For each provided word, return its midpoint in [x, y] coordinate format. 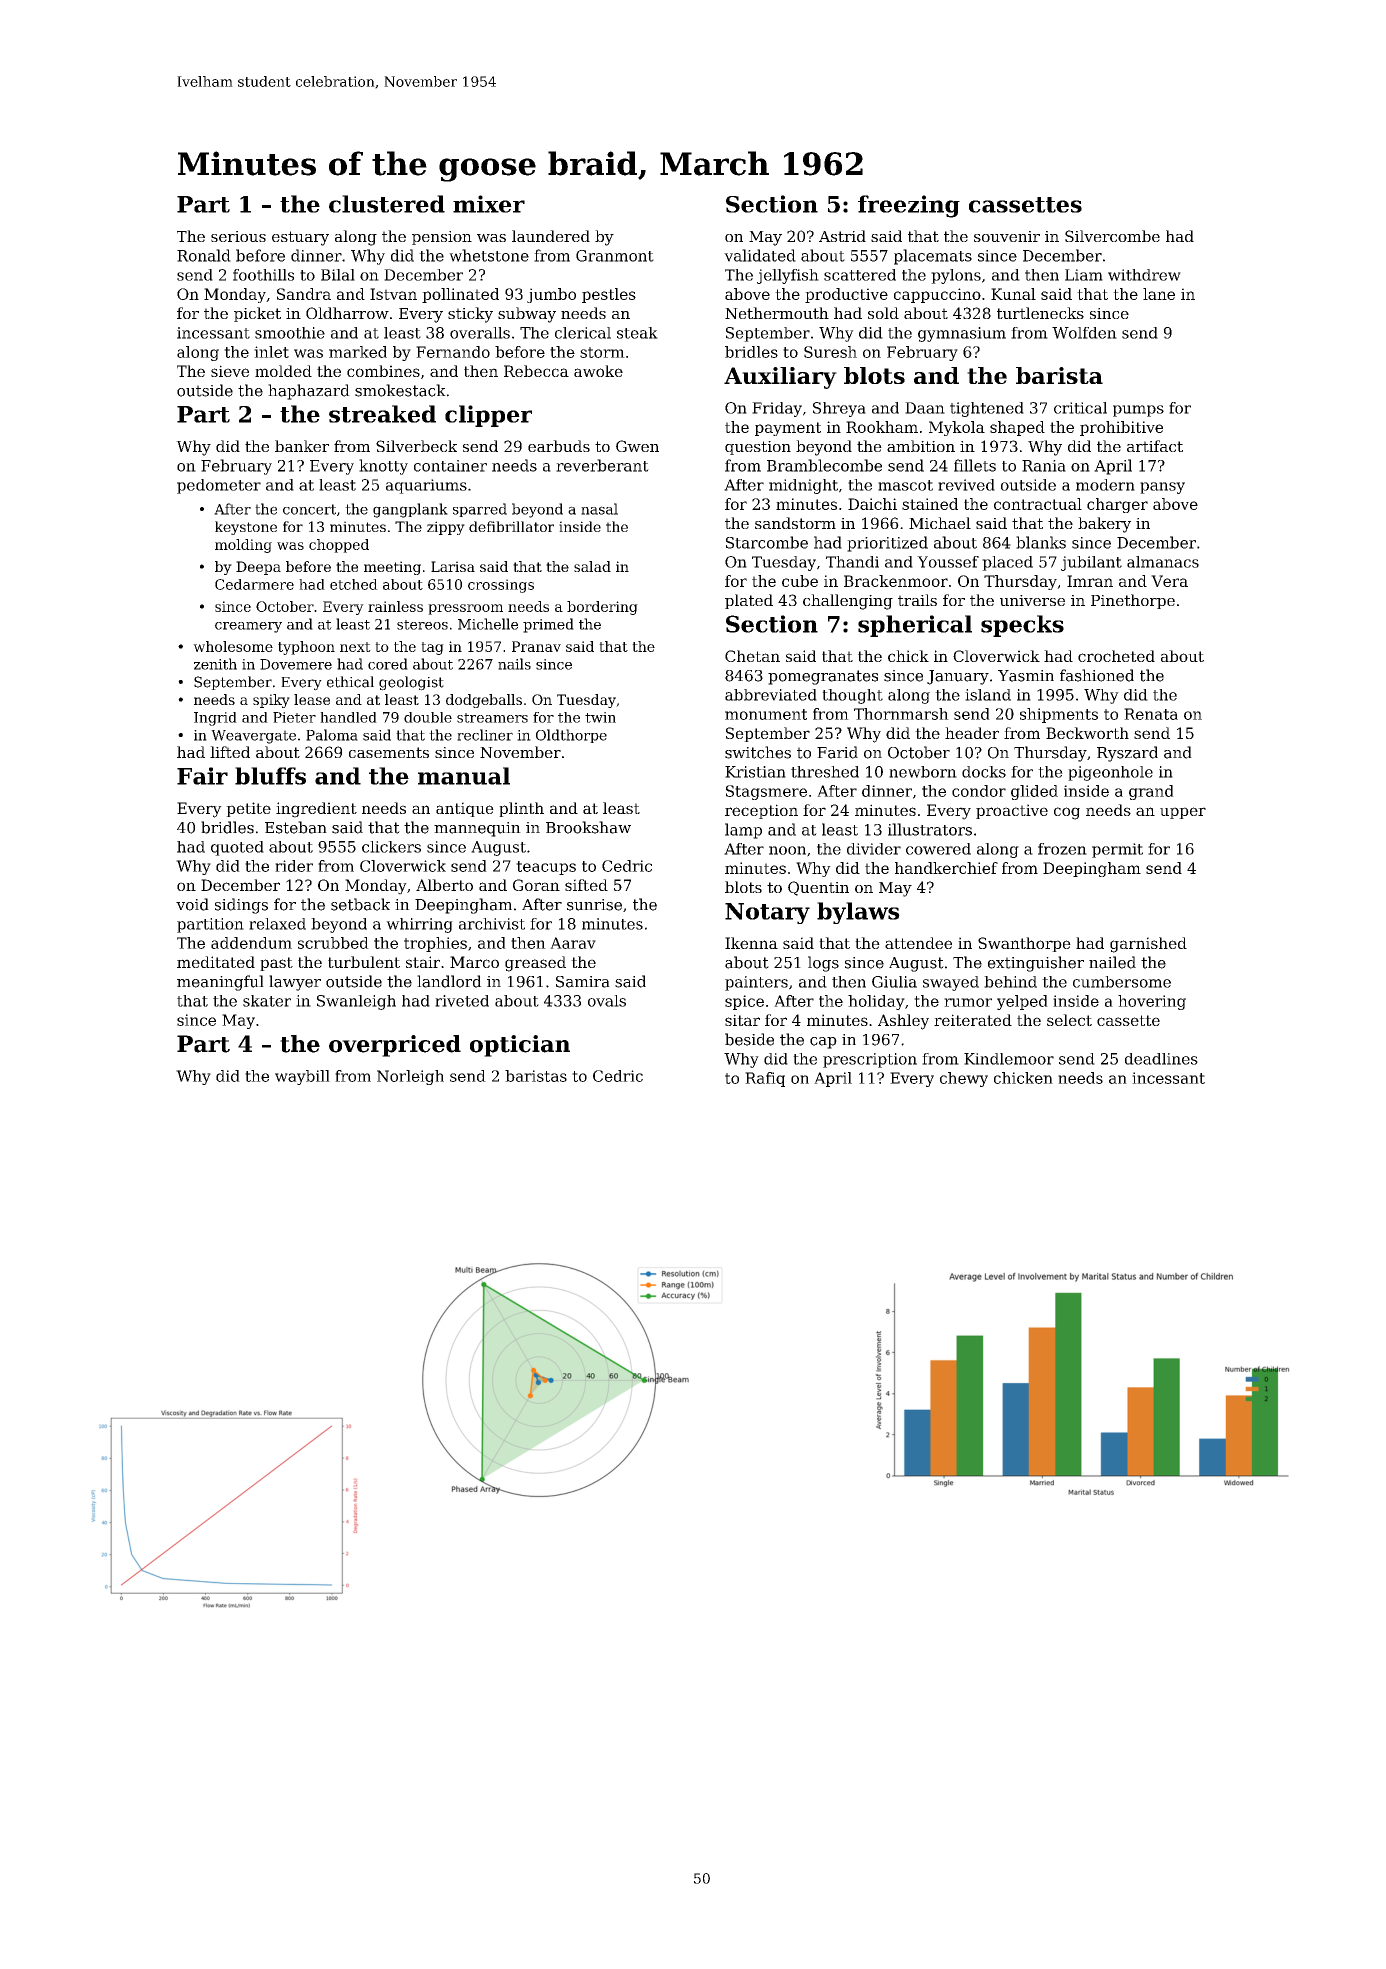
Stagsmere [766, 792]
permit [1117, 850]
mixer [489, 204]
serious [238, 236]
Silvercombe [1112, 236]
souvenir [1007, 236]
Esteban [296, 827]
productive [846, 295]
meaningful [220, 983]
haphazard [309, 392]
